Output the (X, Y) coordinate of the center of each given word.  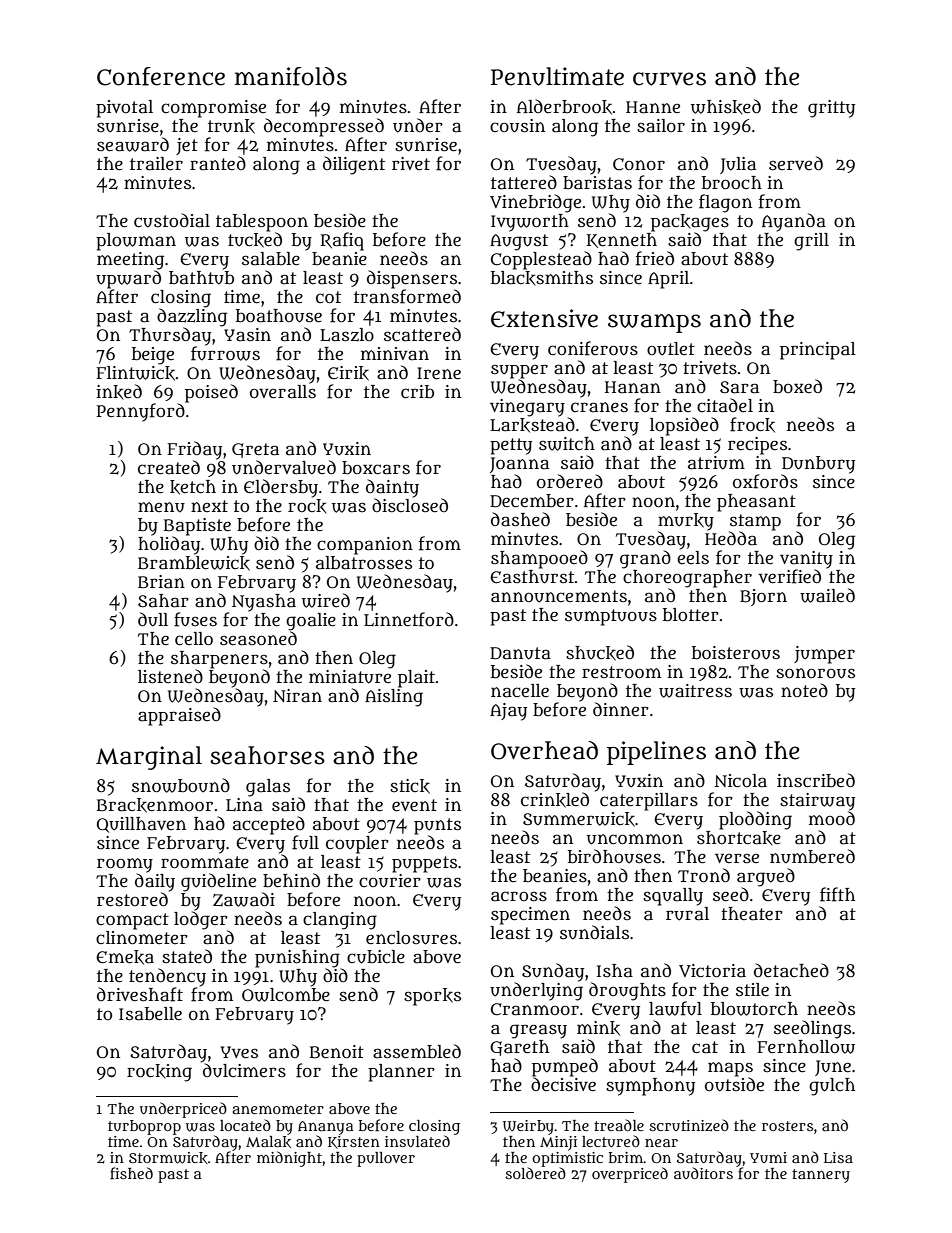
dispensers (412, 279)
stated (187, 956)
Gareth (519, 1048)
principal (818, 351)
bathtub (201, 278)
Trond (704, 875)
